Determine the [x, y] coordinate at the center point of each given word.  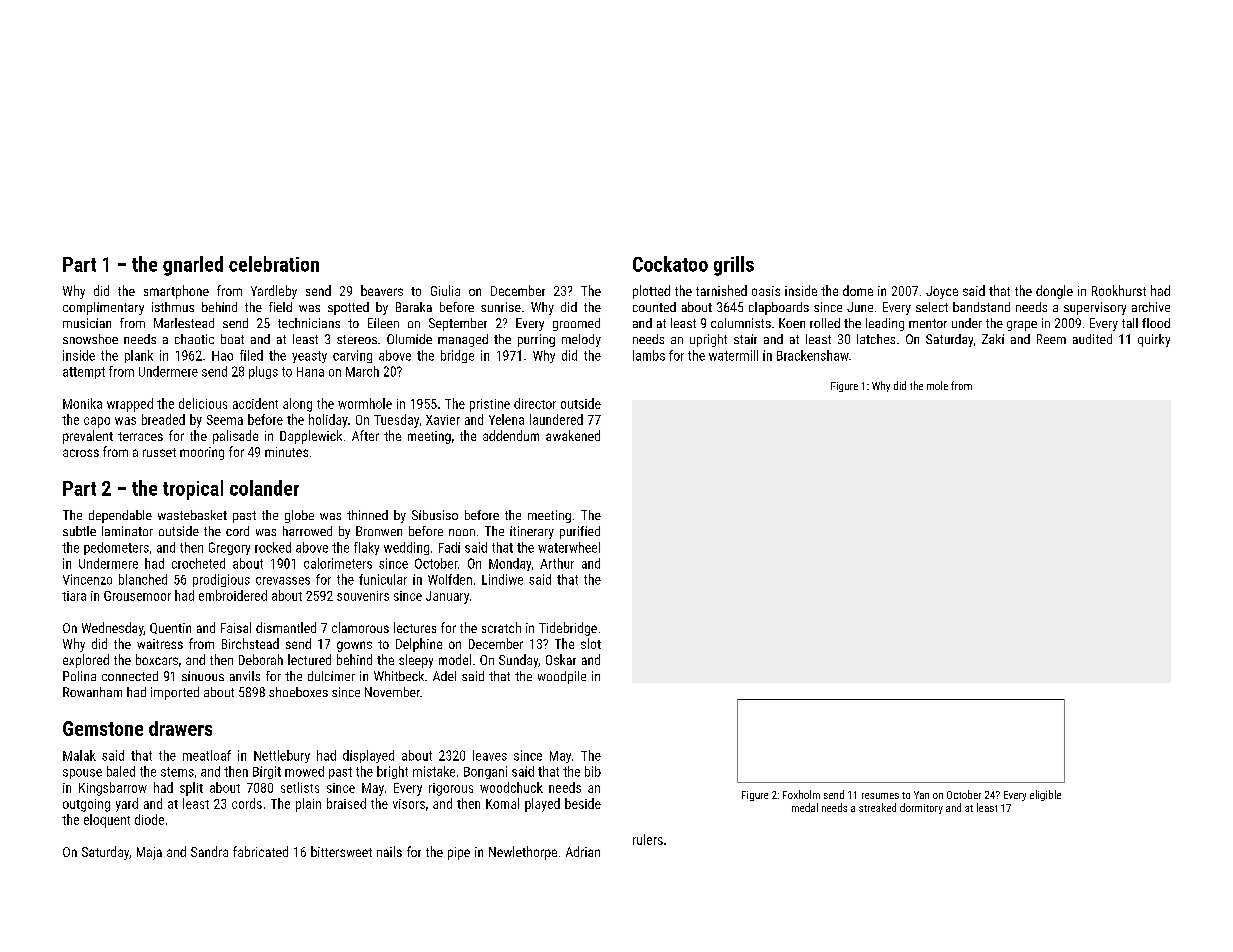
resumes [880, 796]
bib [593, 771]
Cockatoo [670, 264]
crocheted [198, 563]
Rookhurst [1119, 290]
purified [580, 532]
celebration [274, 264]
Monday [510, 564]
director [535, 403]
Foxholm [801, 794]
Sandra [209, 851]
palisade [235, 437]
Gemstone [103, 728]
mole [937, 385]
